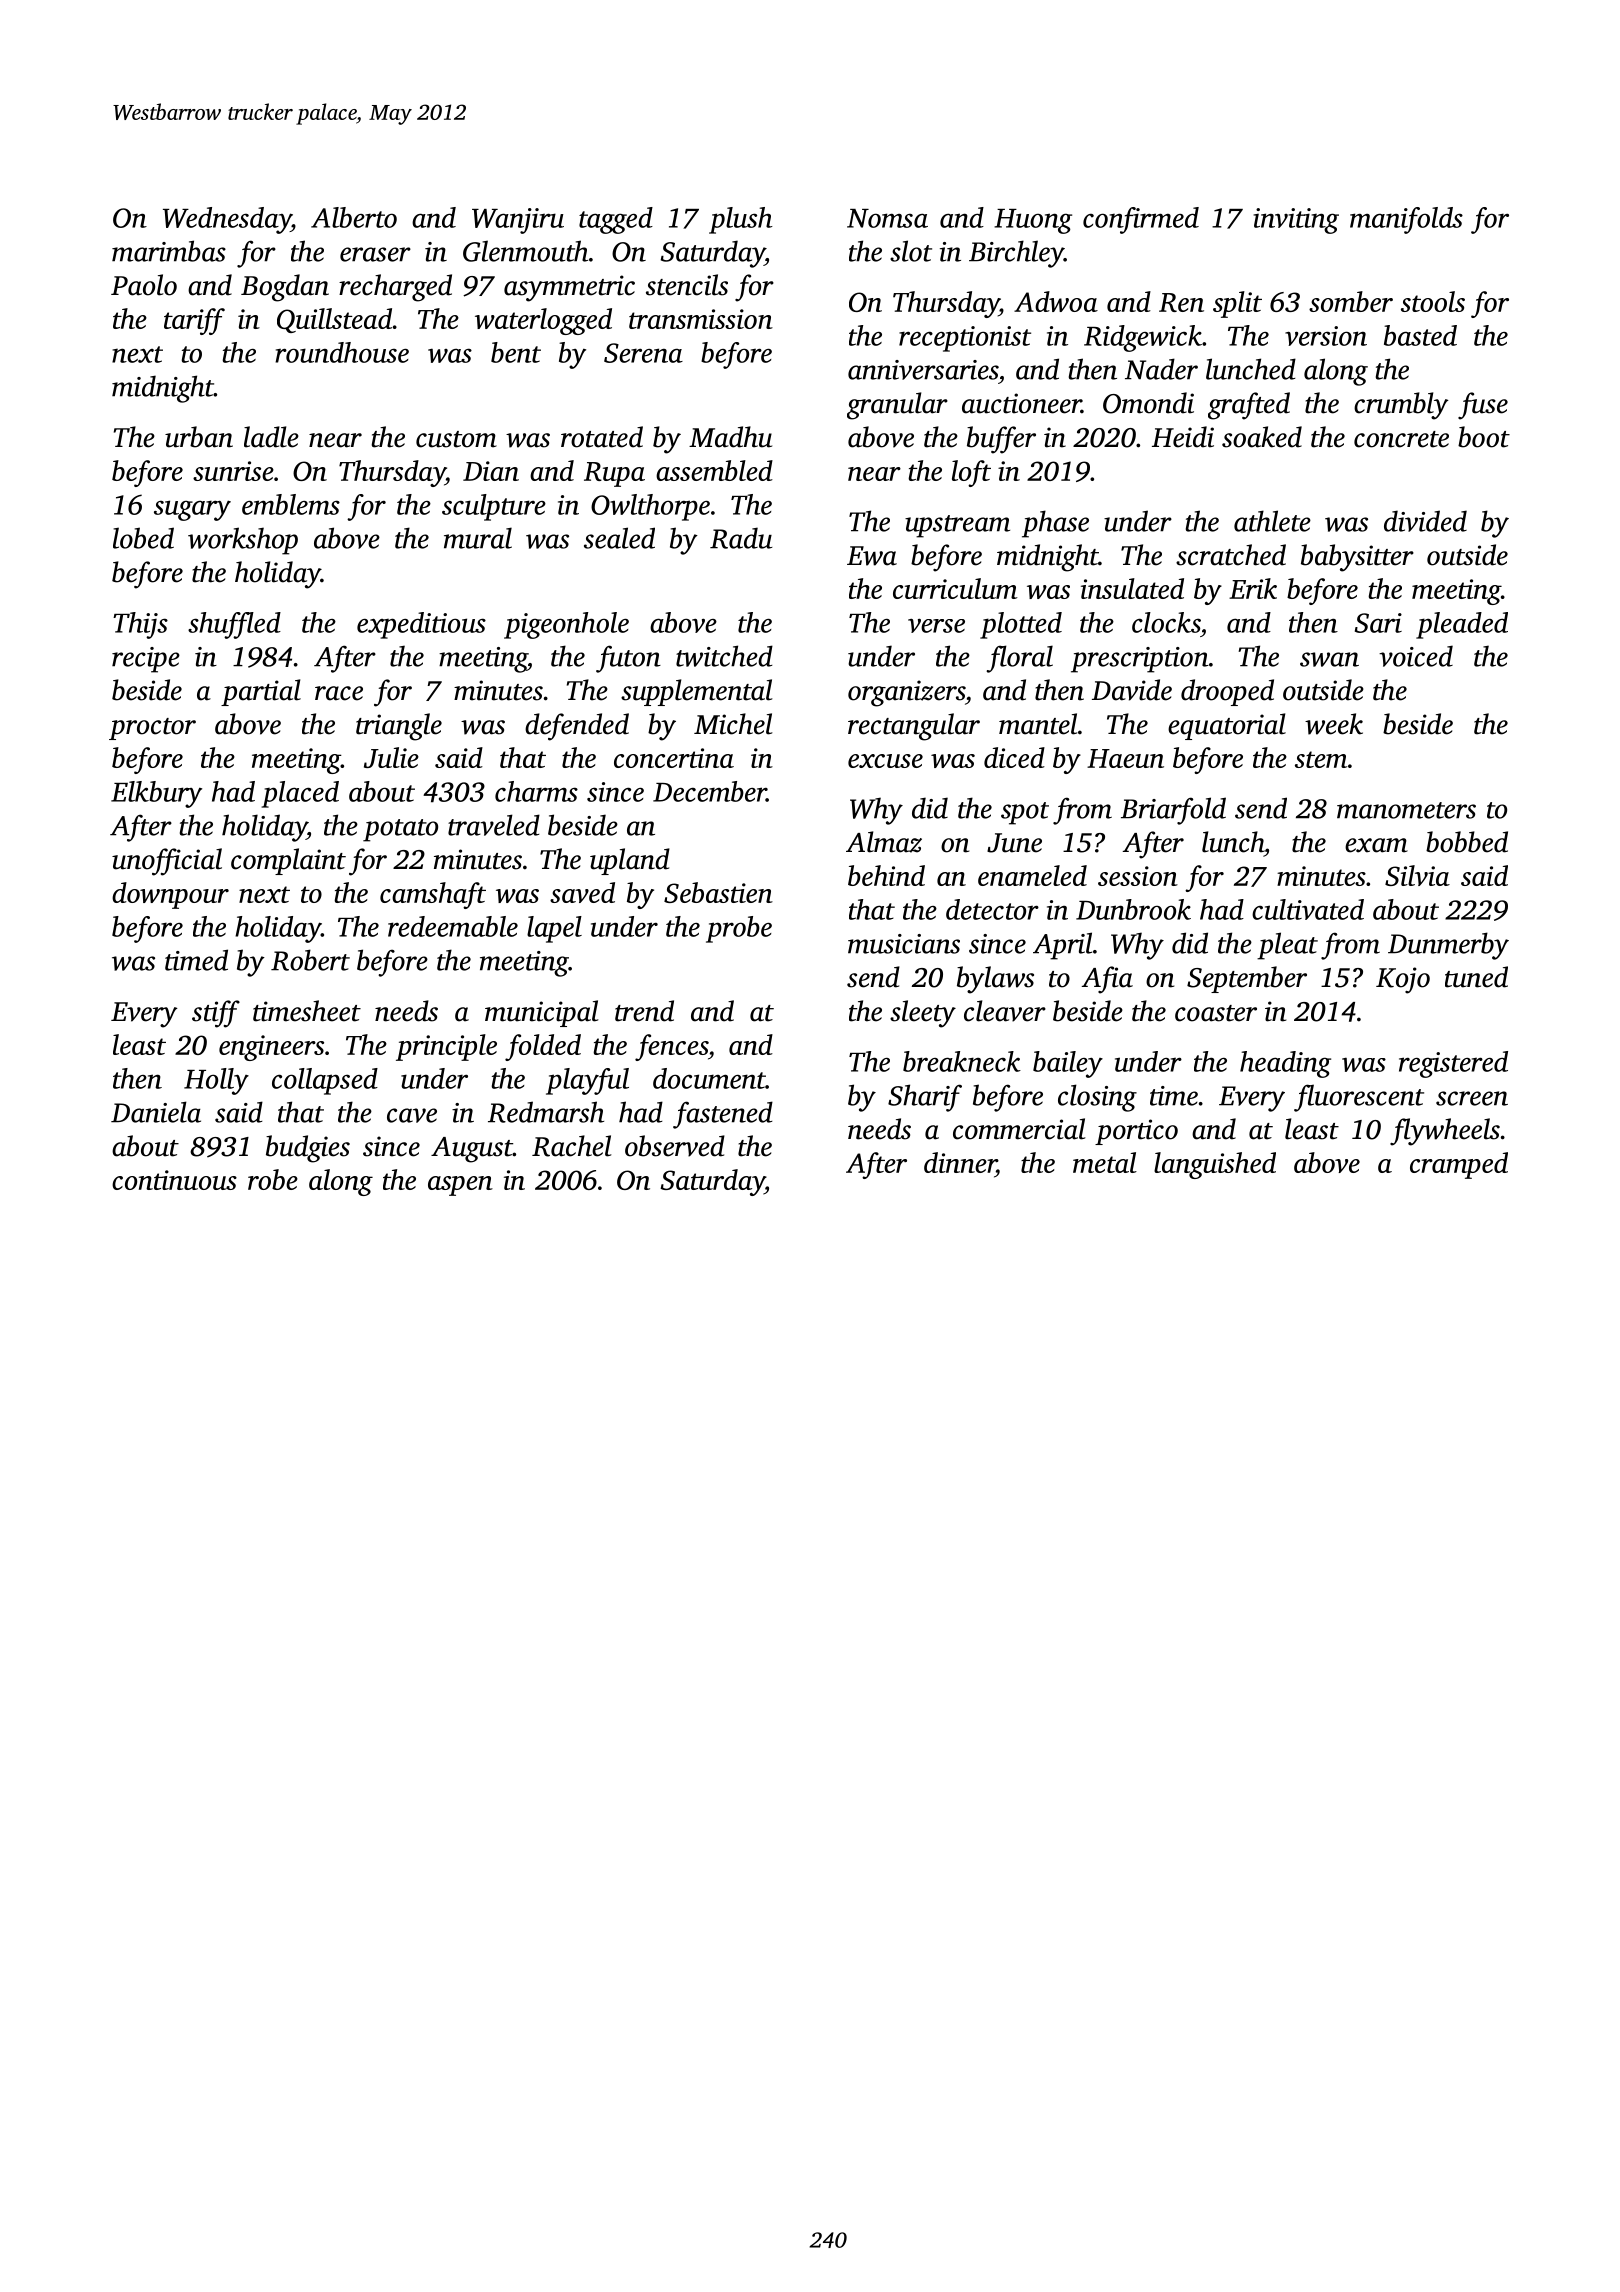 This screenshot has width=1620, height=2292. Describe the element at coordinates (1227, 692) in the screenshot. I see `drooped` at that location.
